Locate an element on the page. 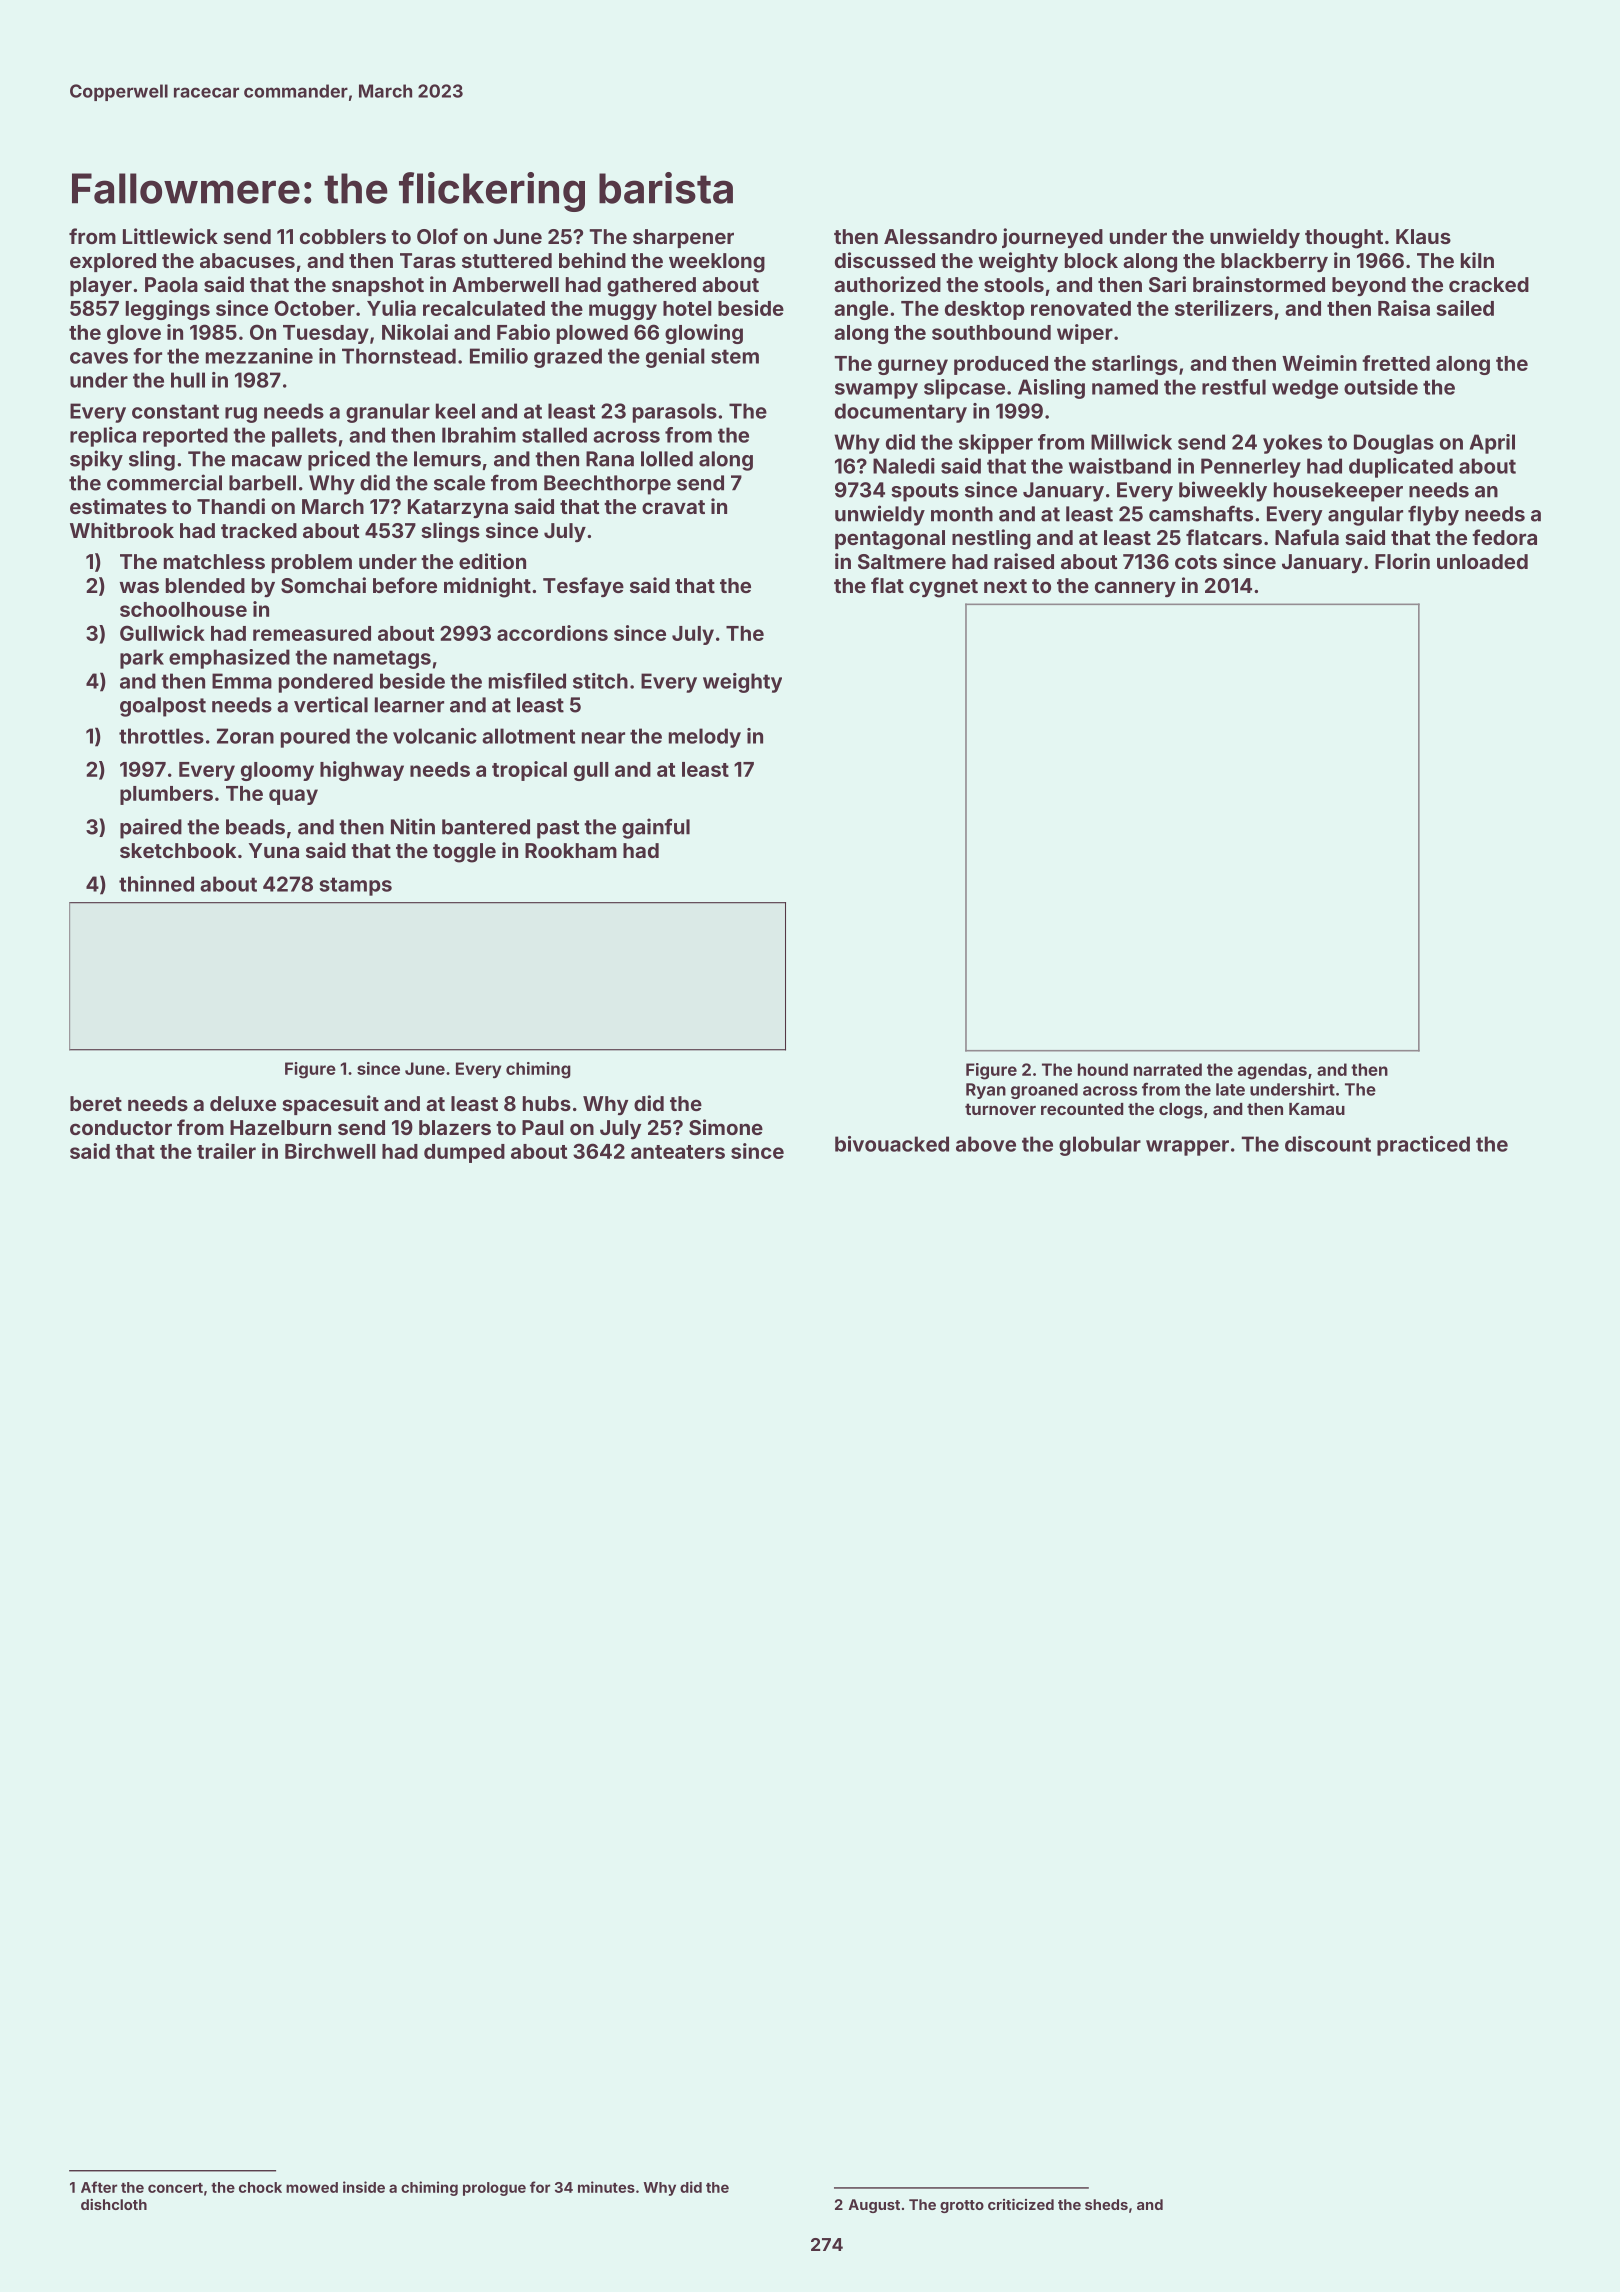  fedora is located at coordinates (1504, 537).
